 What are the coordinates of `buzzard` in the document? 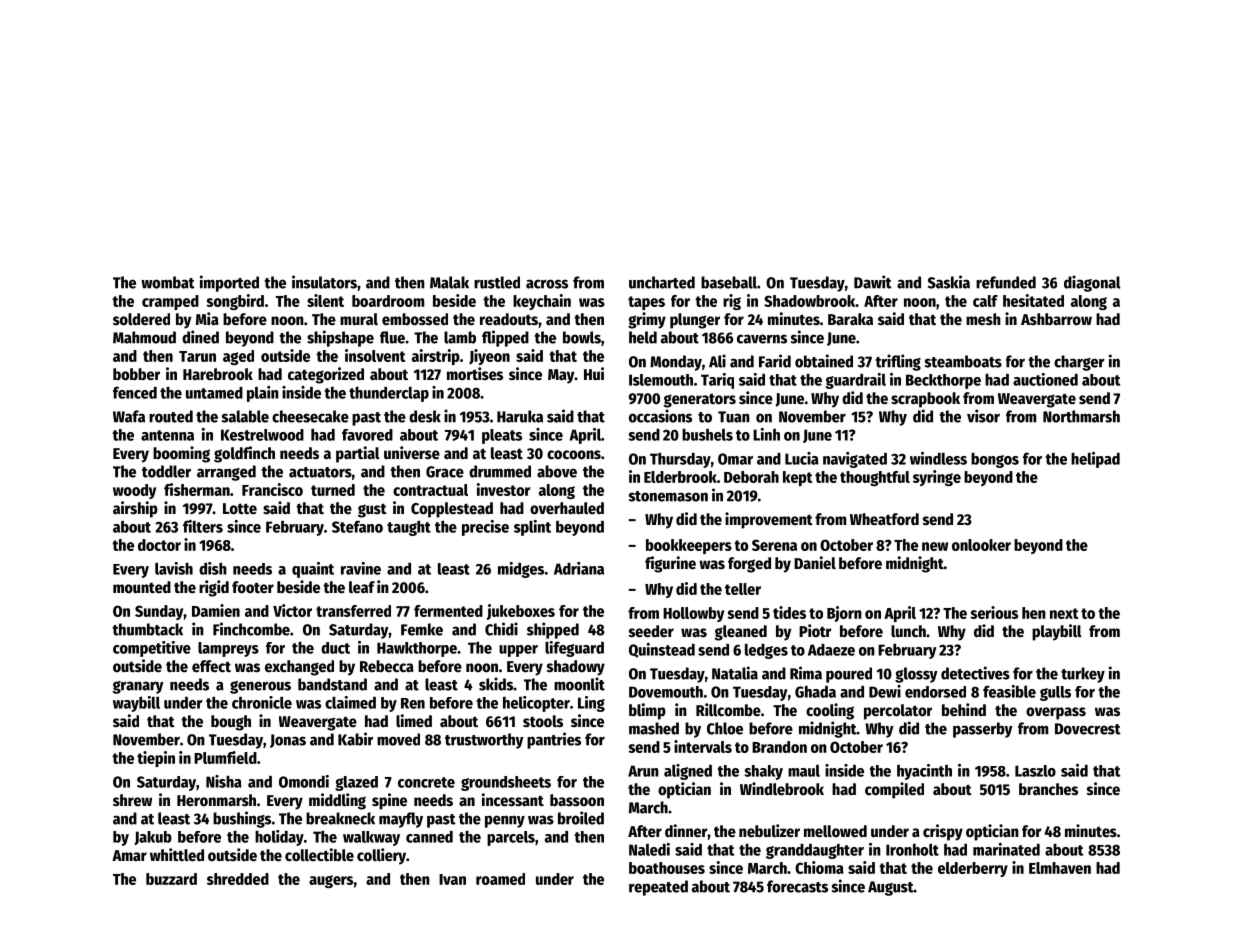 It's located at (171, 879).
